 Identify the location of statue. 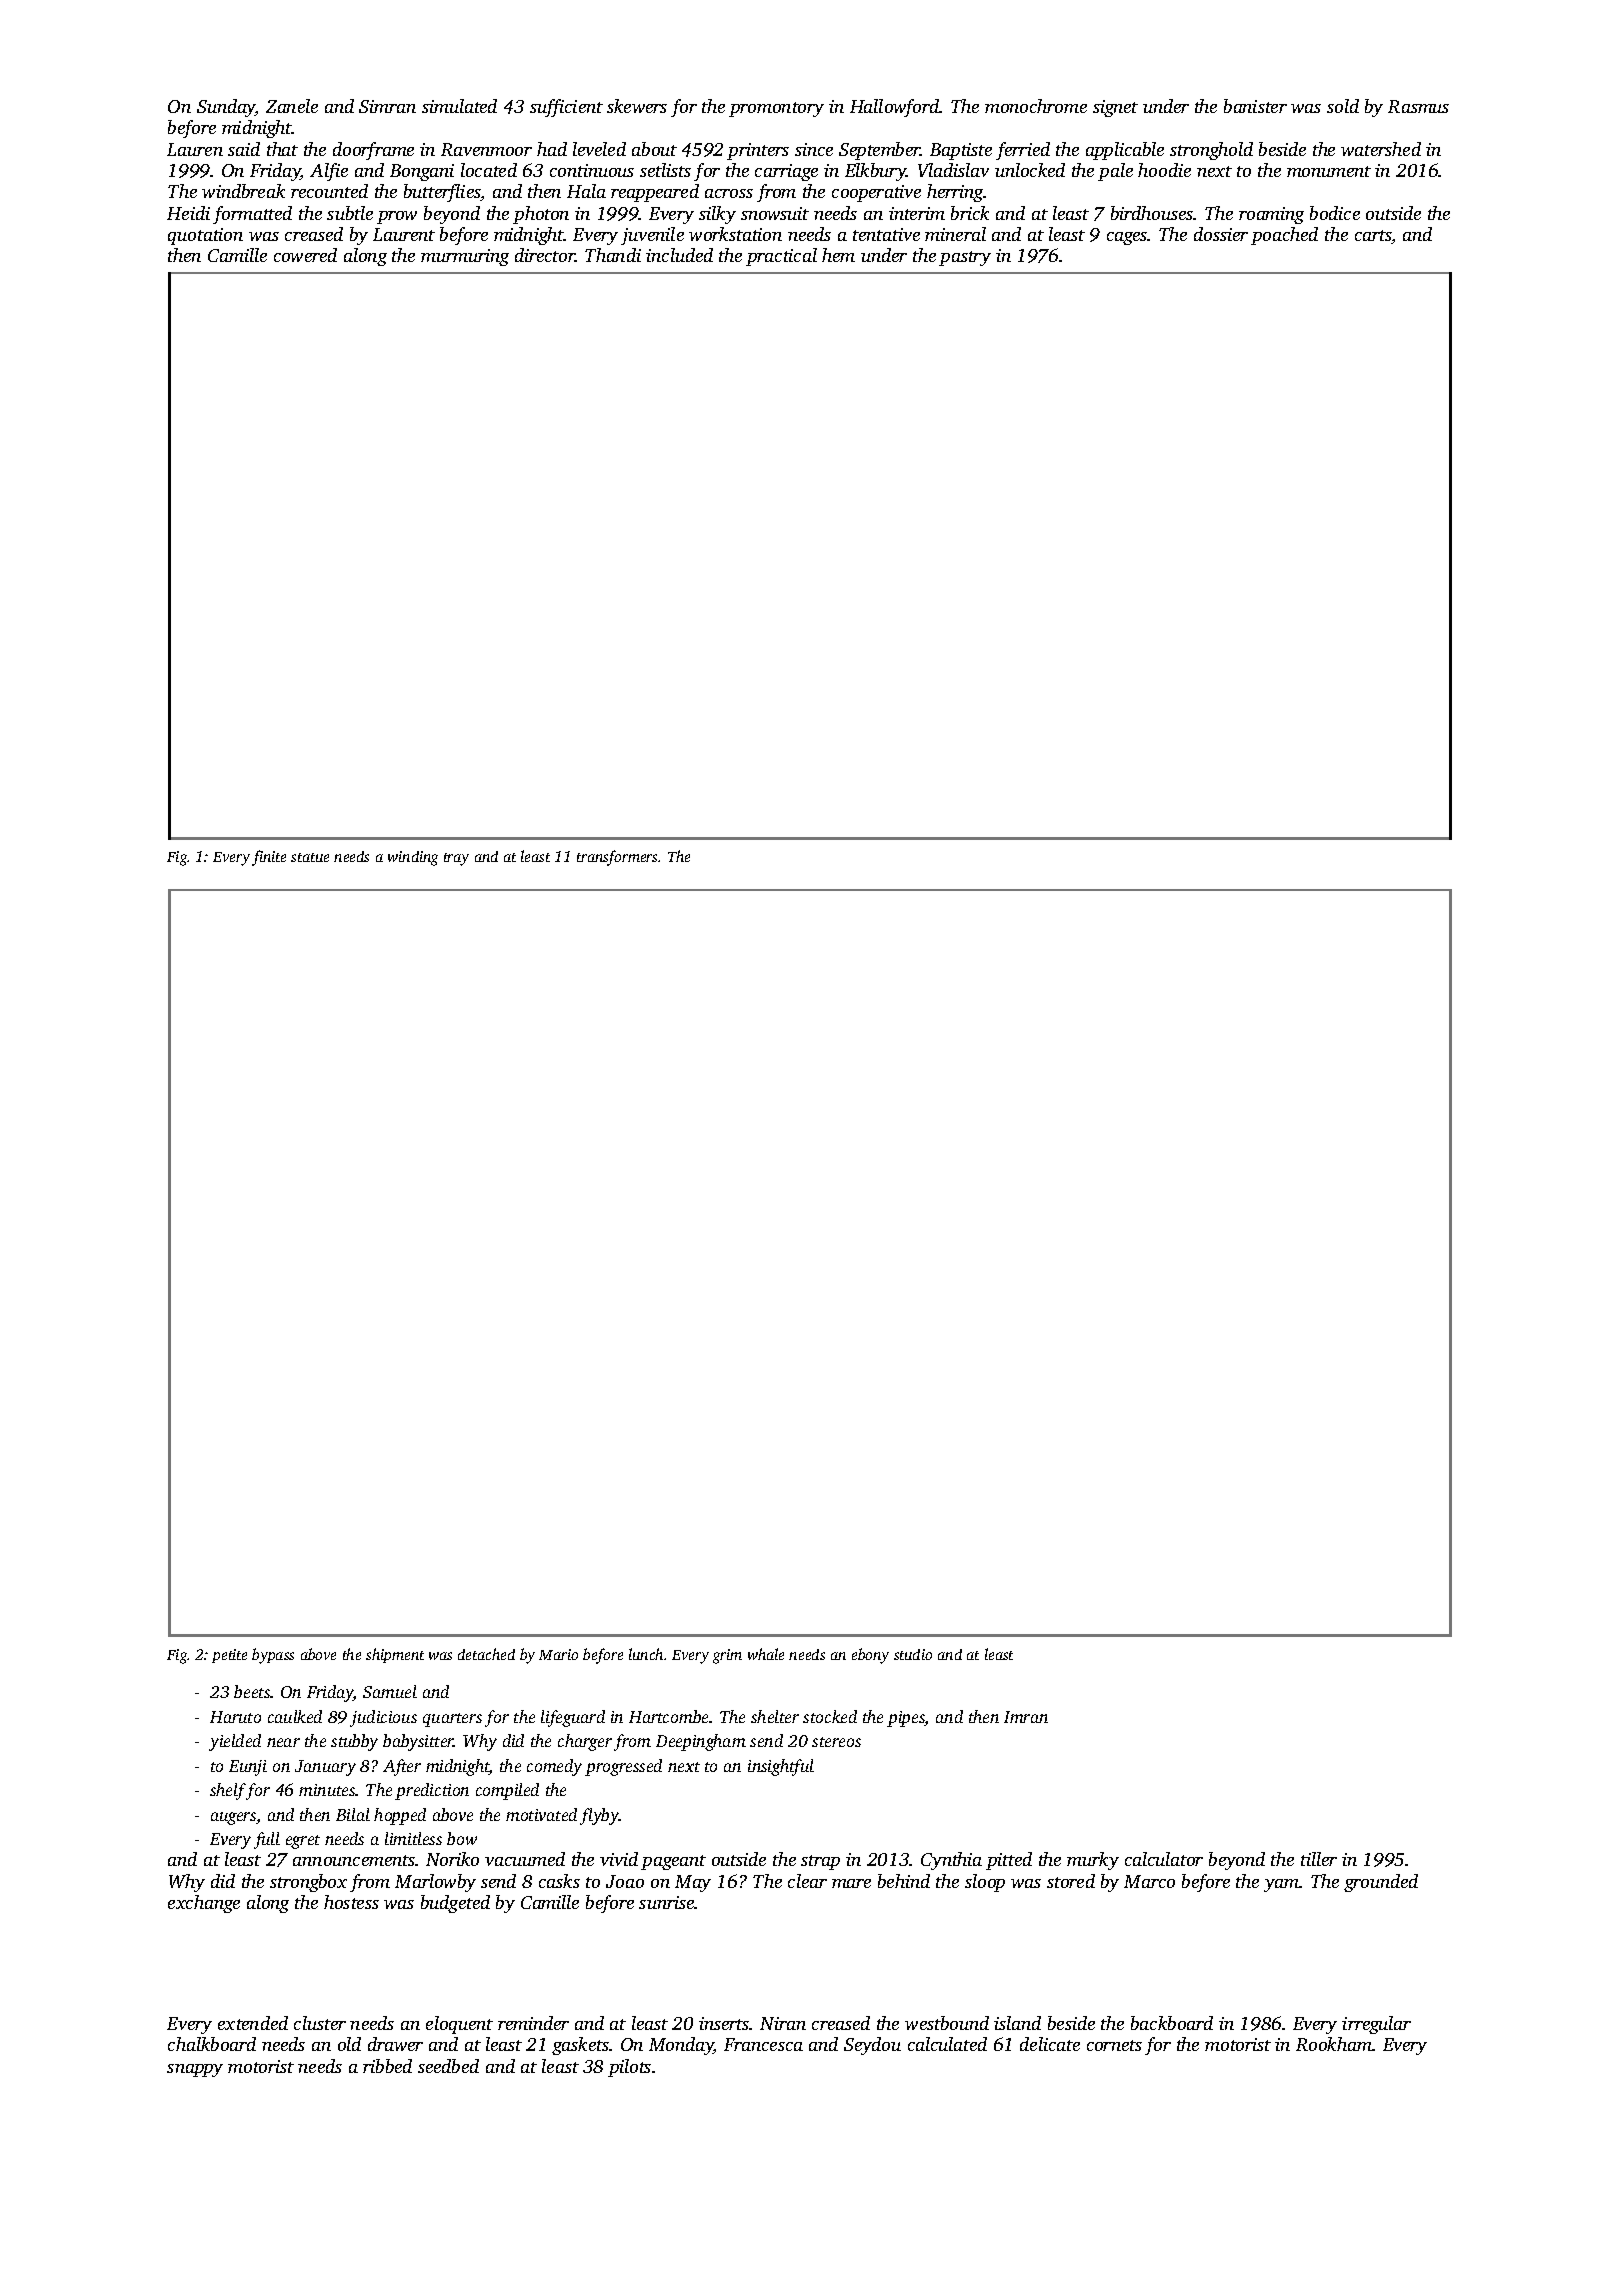
(310, 857).
